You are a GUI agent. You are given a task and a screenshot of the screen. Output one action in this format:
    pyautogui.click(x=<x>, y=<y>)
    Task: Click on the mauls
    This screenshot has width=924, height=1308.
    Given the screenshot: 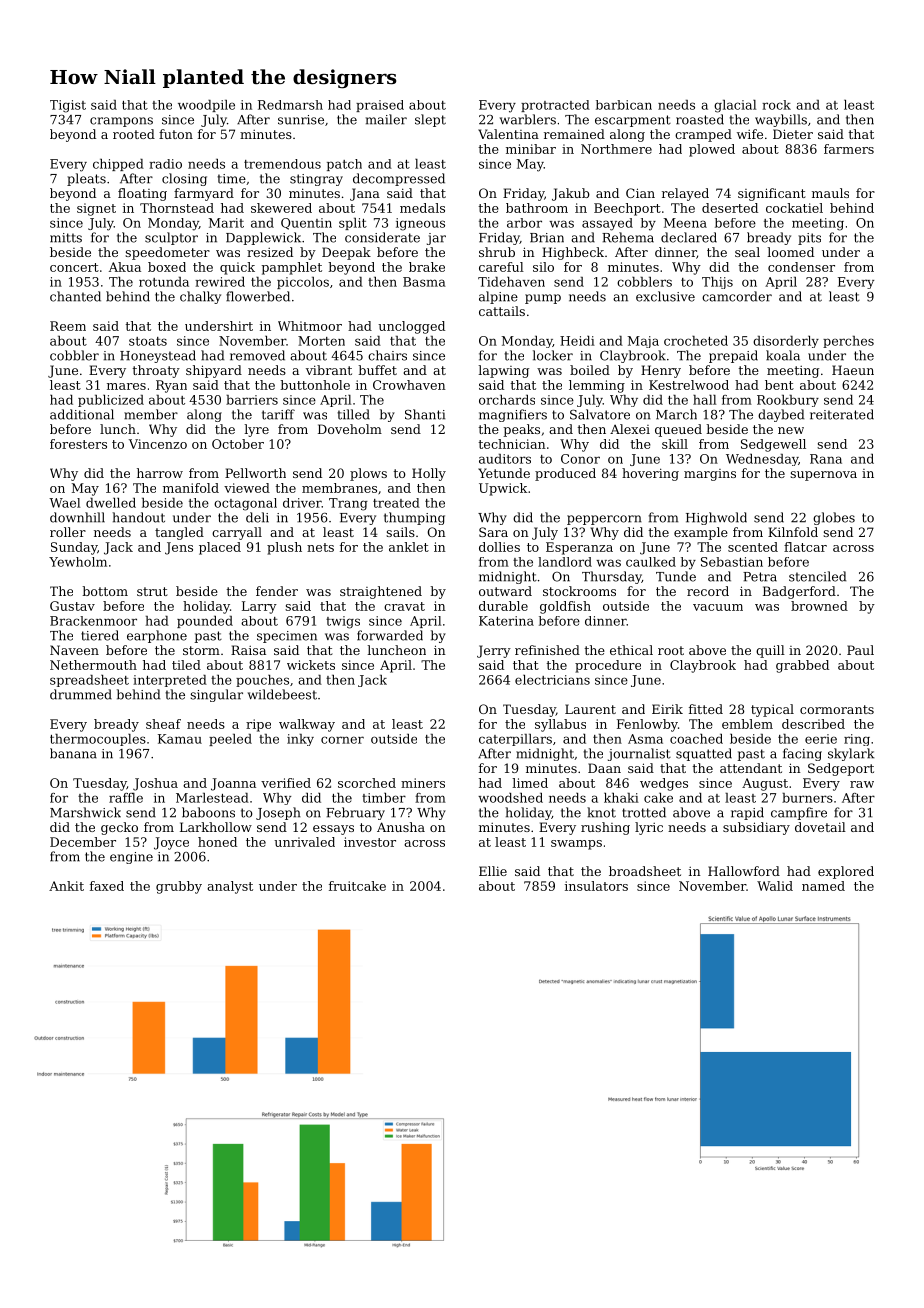 What is the action you would take?
    pyautogui.click(x=830, y=193)
